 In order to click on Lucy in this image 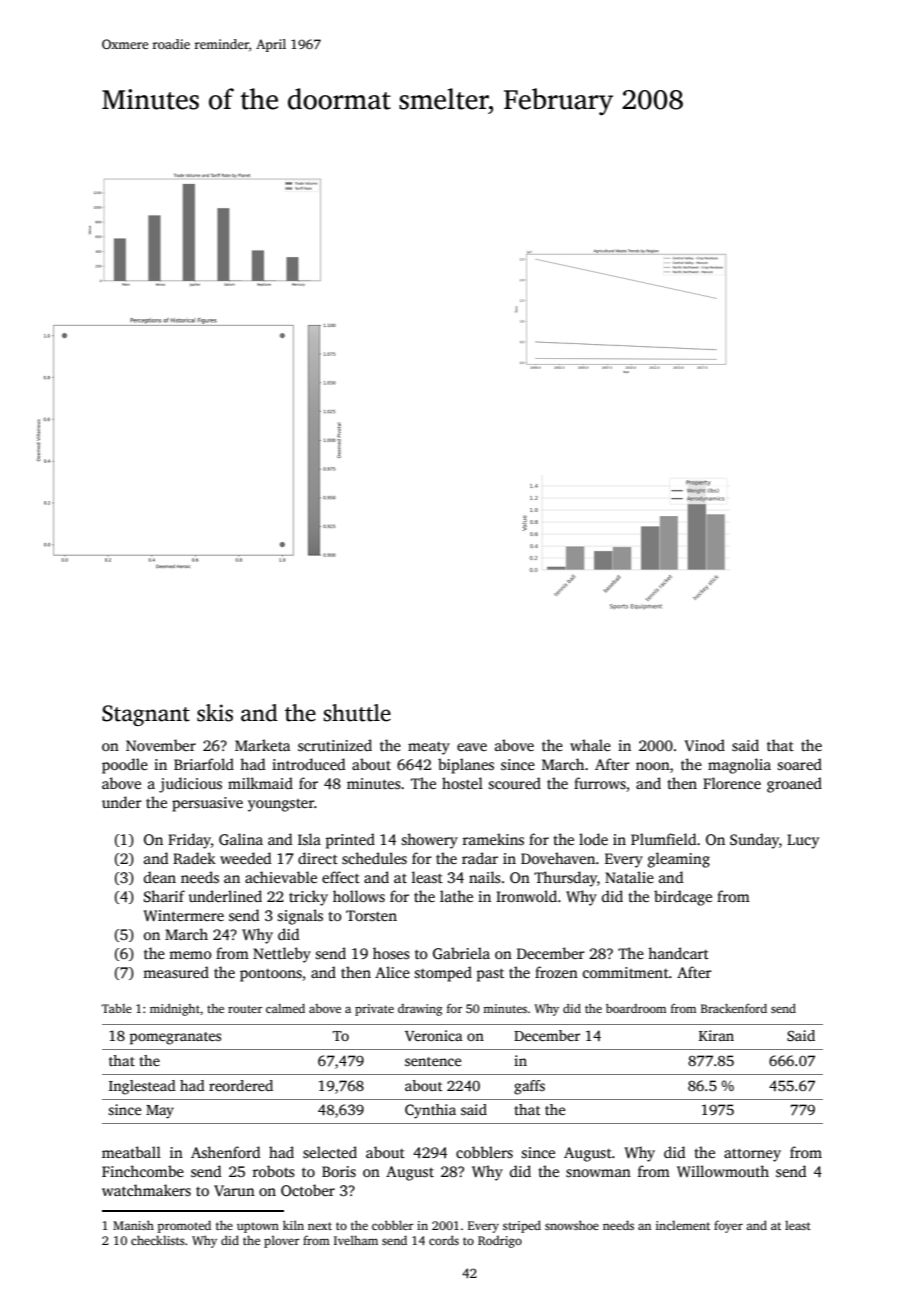, I will do `click(803, 841)`.
